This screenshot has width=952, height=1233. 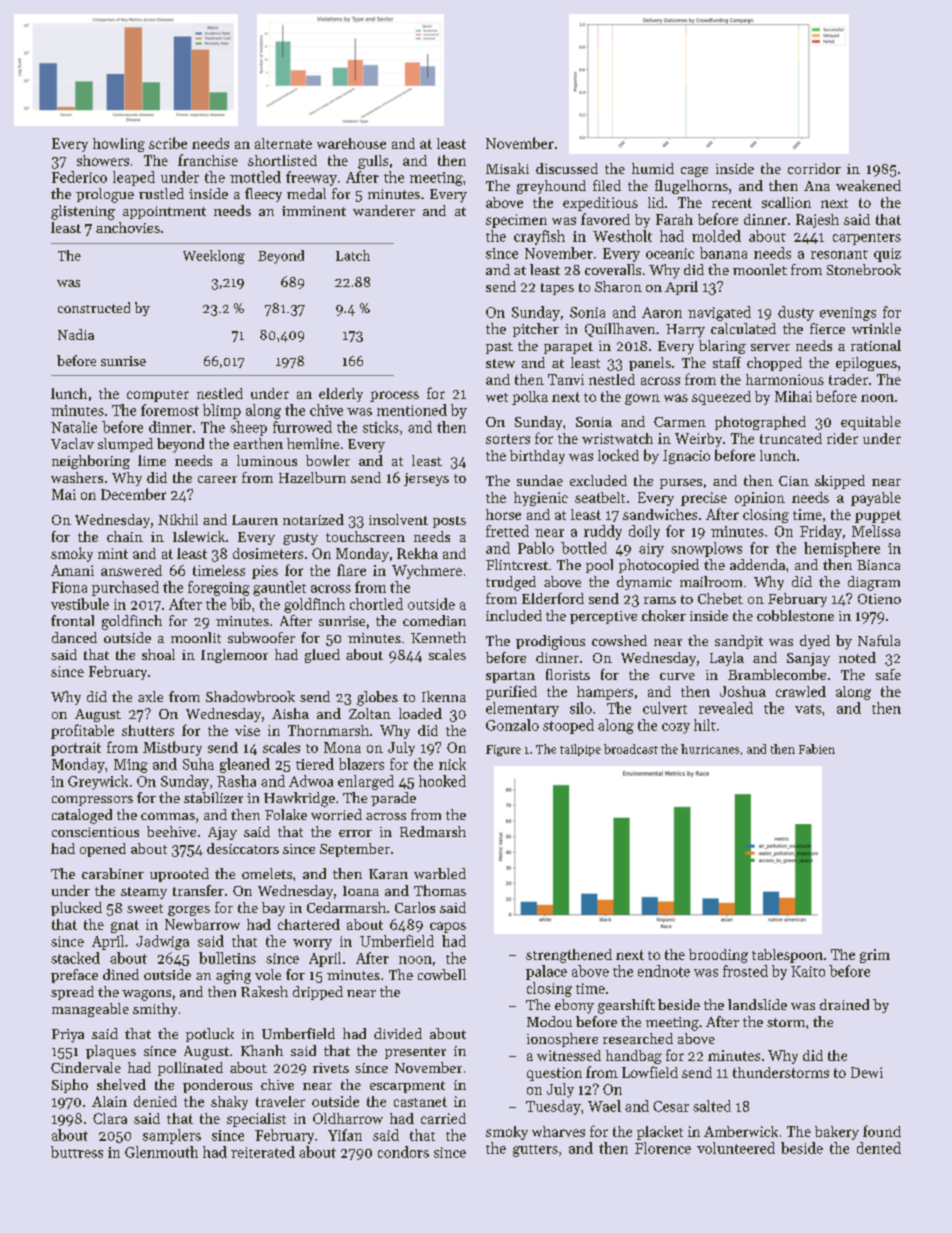 I want to click on buttress, so click(x=77, y=1152).
